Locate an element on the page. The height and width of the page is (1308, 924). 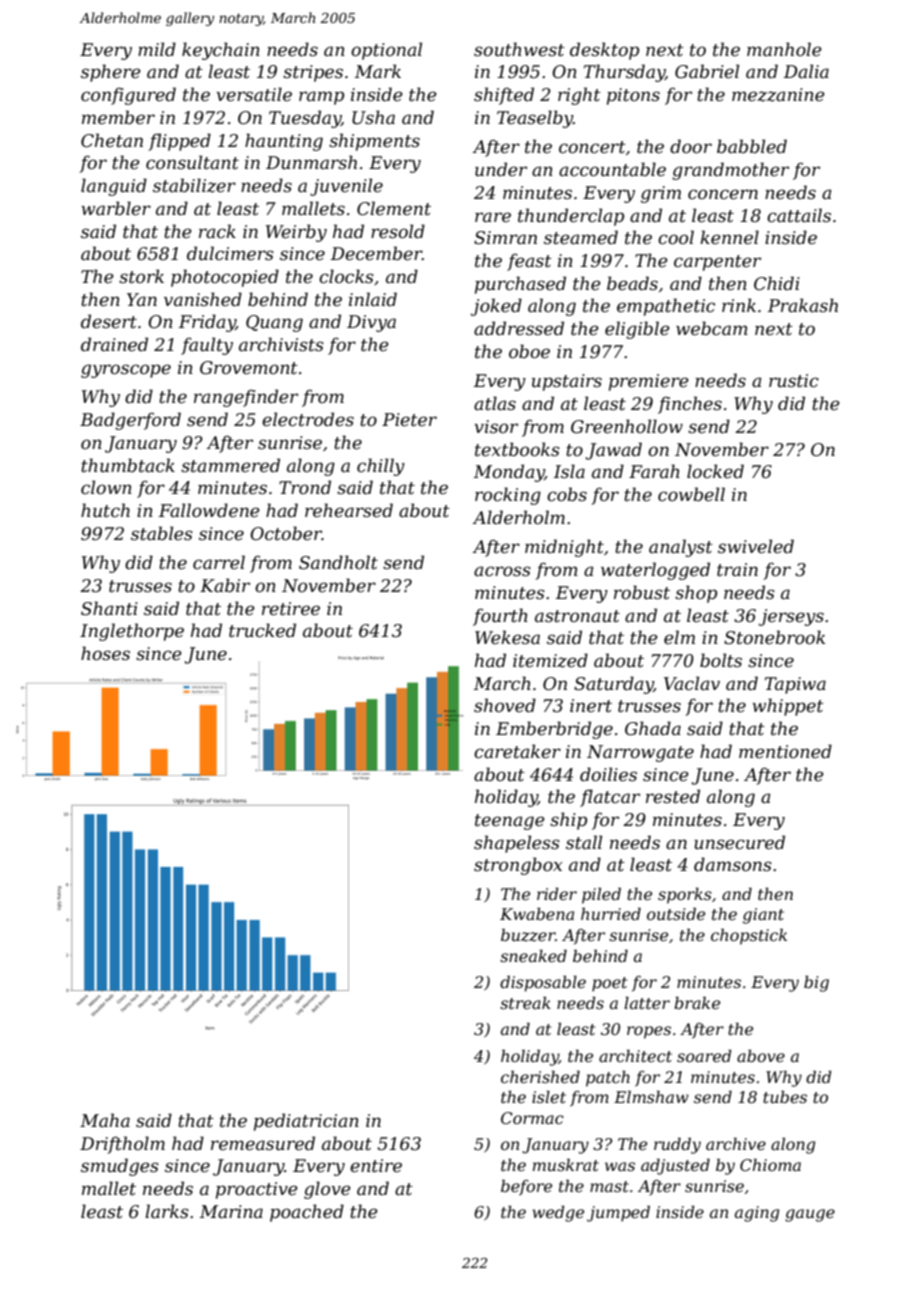
grandmother is located at coordinates (730, 171).
